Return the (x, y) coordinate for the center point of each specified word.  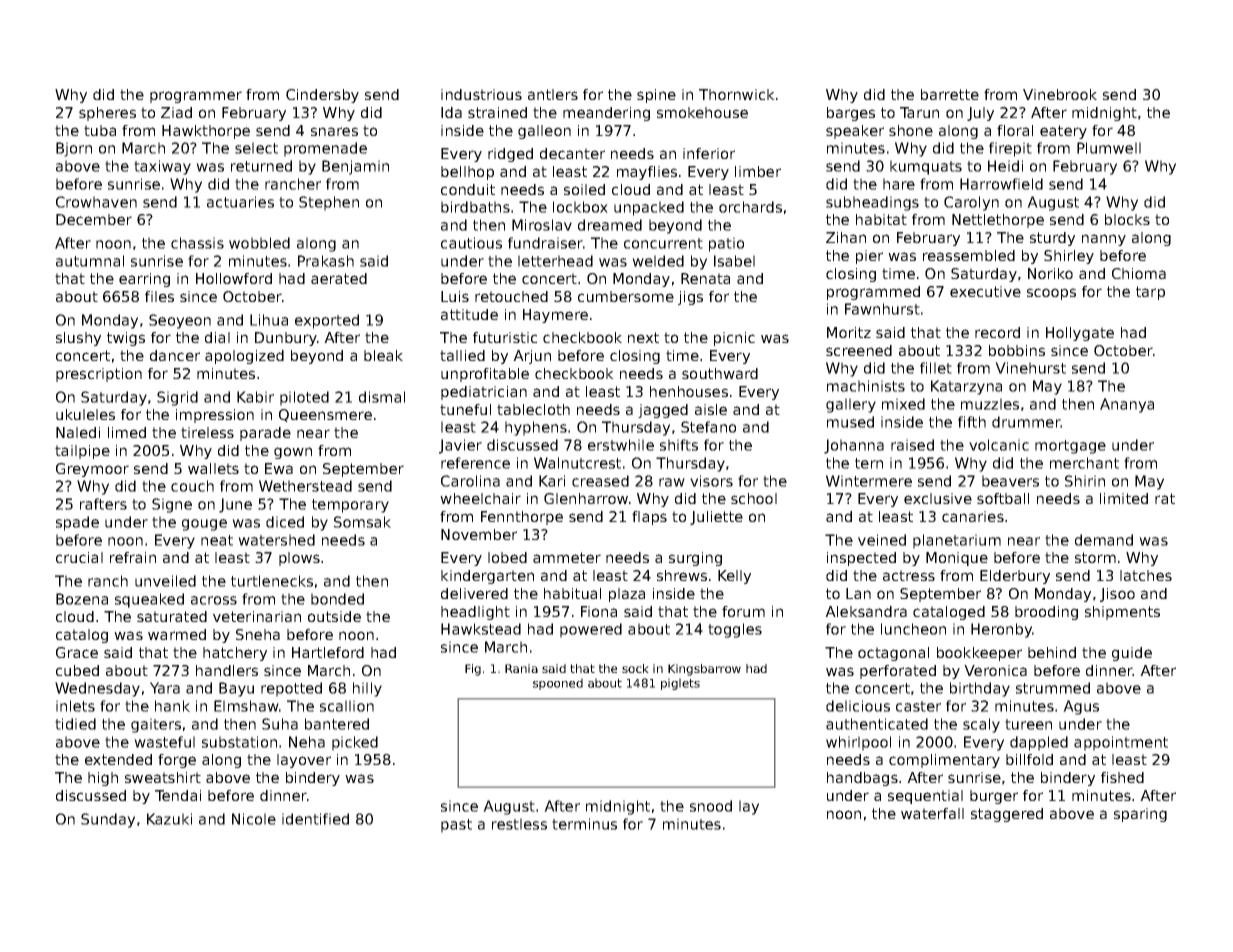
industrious (481, 94)
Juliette (716, 518)
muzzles (990, 404)
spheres (107, 114)
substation (239, 742)
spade (77, 523)
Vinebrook (1060, 94)
